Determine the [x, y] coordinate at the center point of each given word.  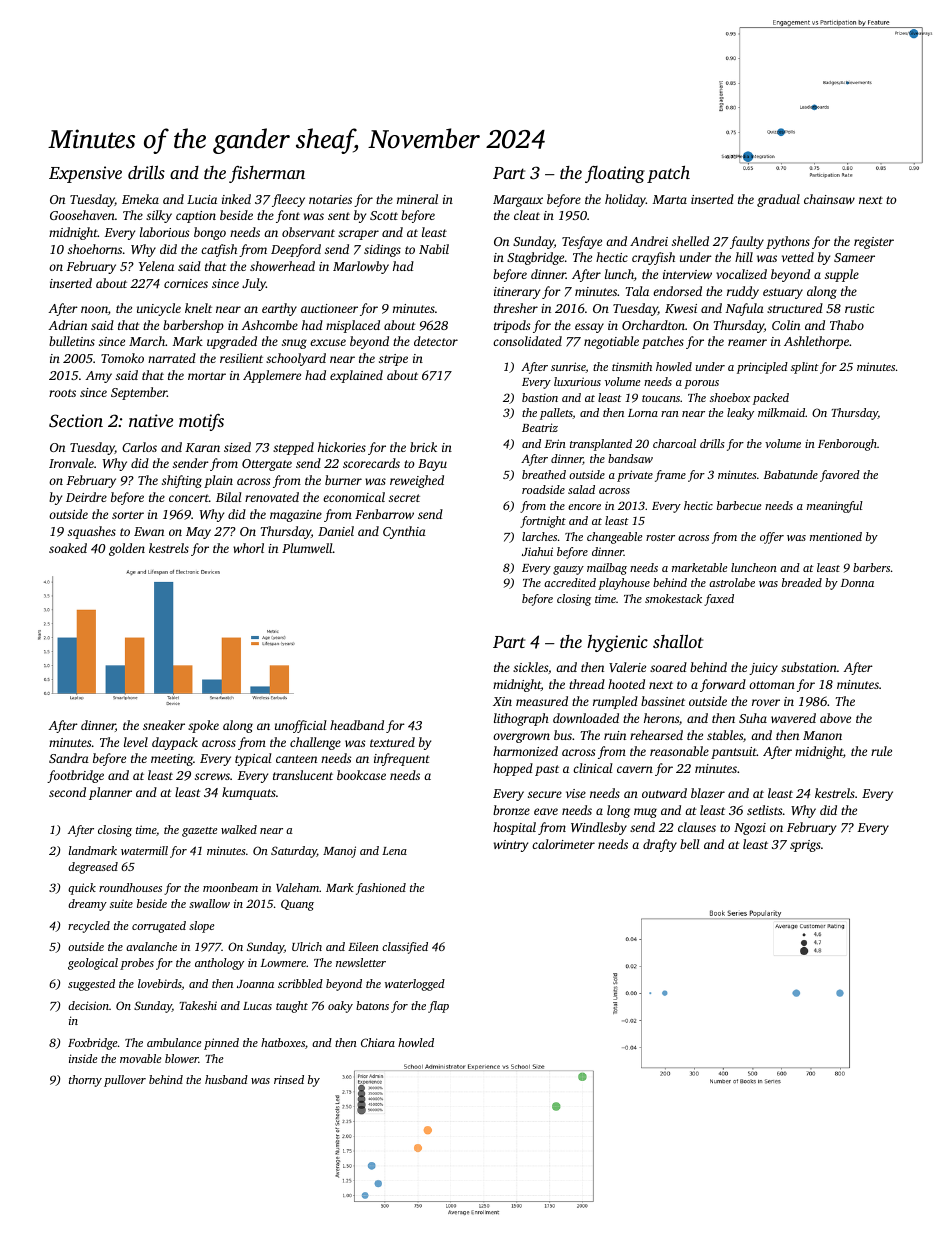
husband [226, 1079]
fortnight [543, 522]
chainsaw [829, 199]
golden [127, 549]
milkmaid [781, 412]
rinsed [289, 1079]
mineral [417, 199]
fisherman [267, 174]
